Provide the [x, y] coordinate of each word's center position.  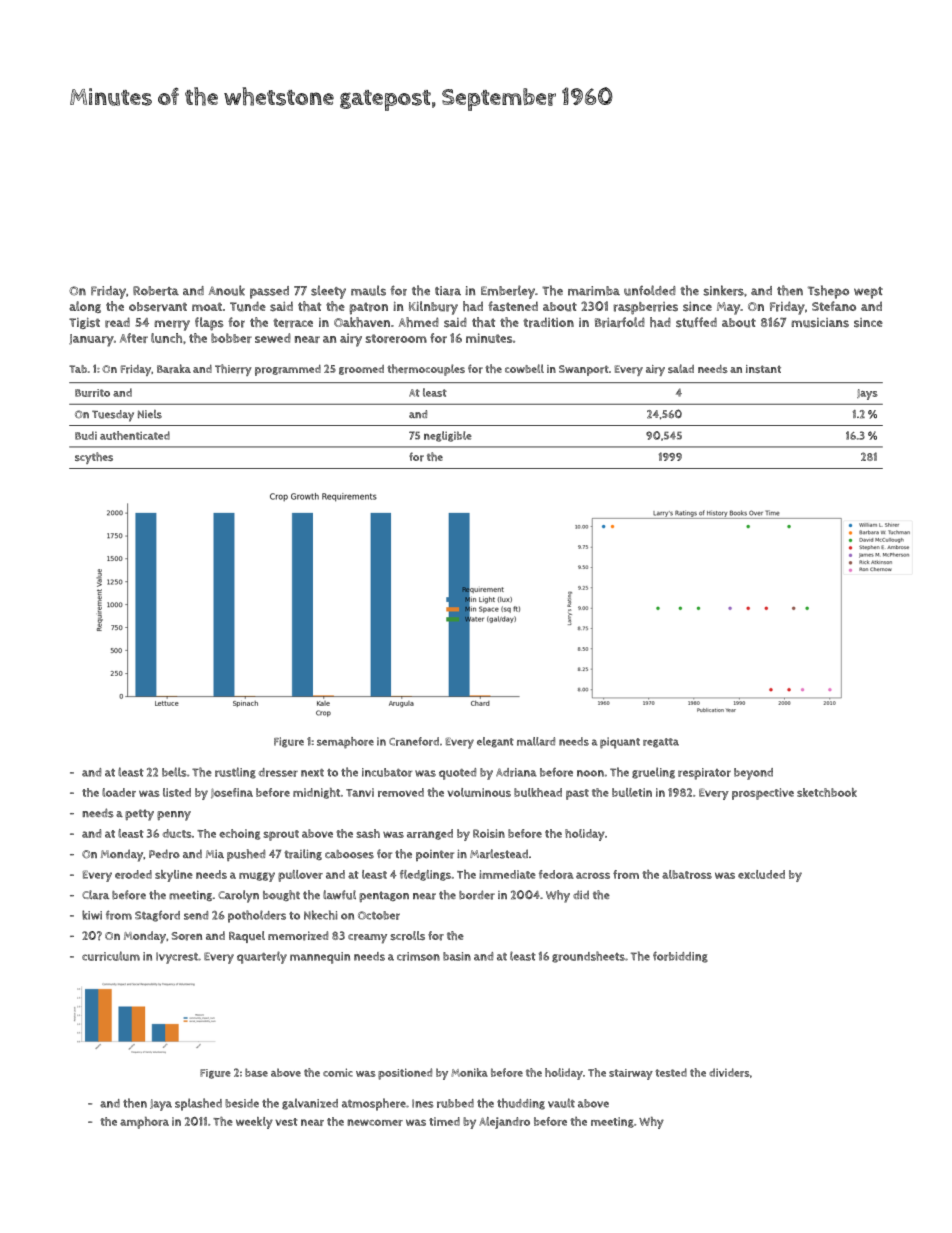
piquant [620, 743]
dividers [729, 1072]
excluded [761, 874]
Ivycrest [177, 958]
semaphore [345, 743]
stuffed [696, 322]
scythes [94, 458]
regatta [661, 743]
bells [174, 772]
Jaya [161, 1105]
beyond [753, 774]
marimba [594, 291]
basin [457, 956]
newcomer [375, 1122]
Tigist [84, 323]
